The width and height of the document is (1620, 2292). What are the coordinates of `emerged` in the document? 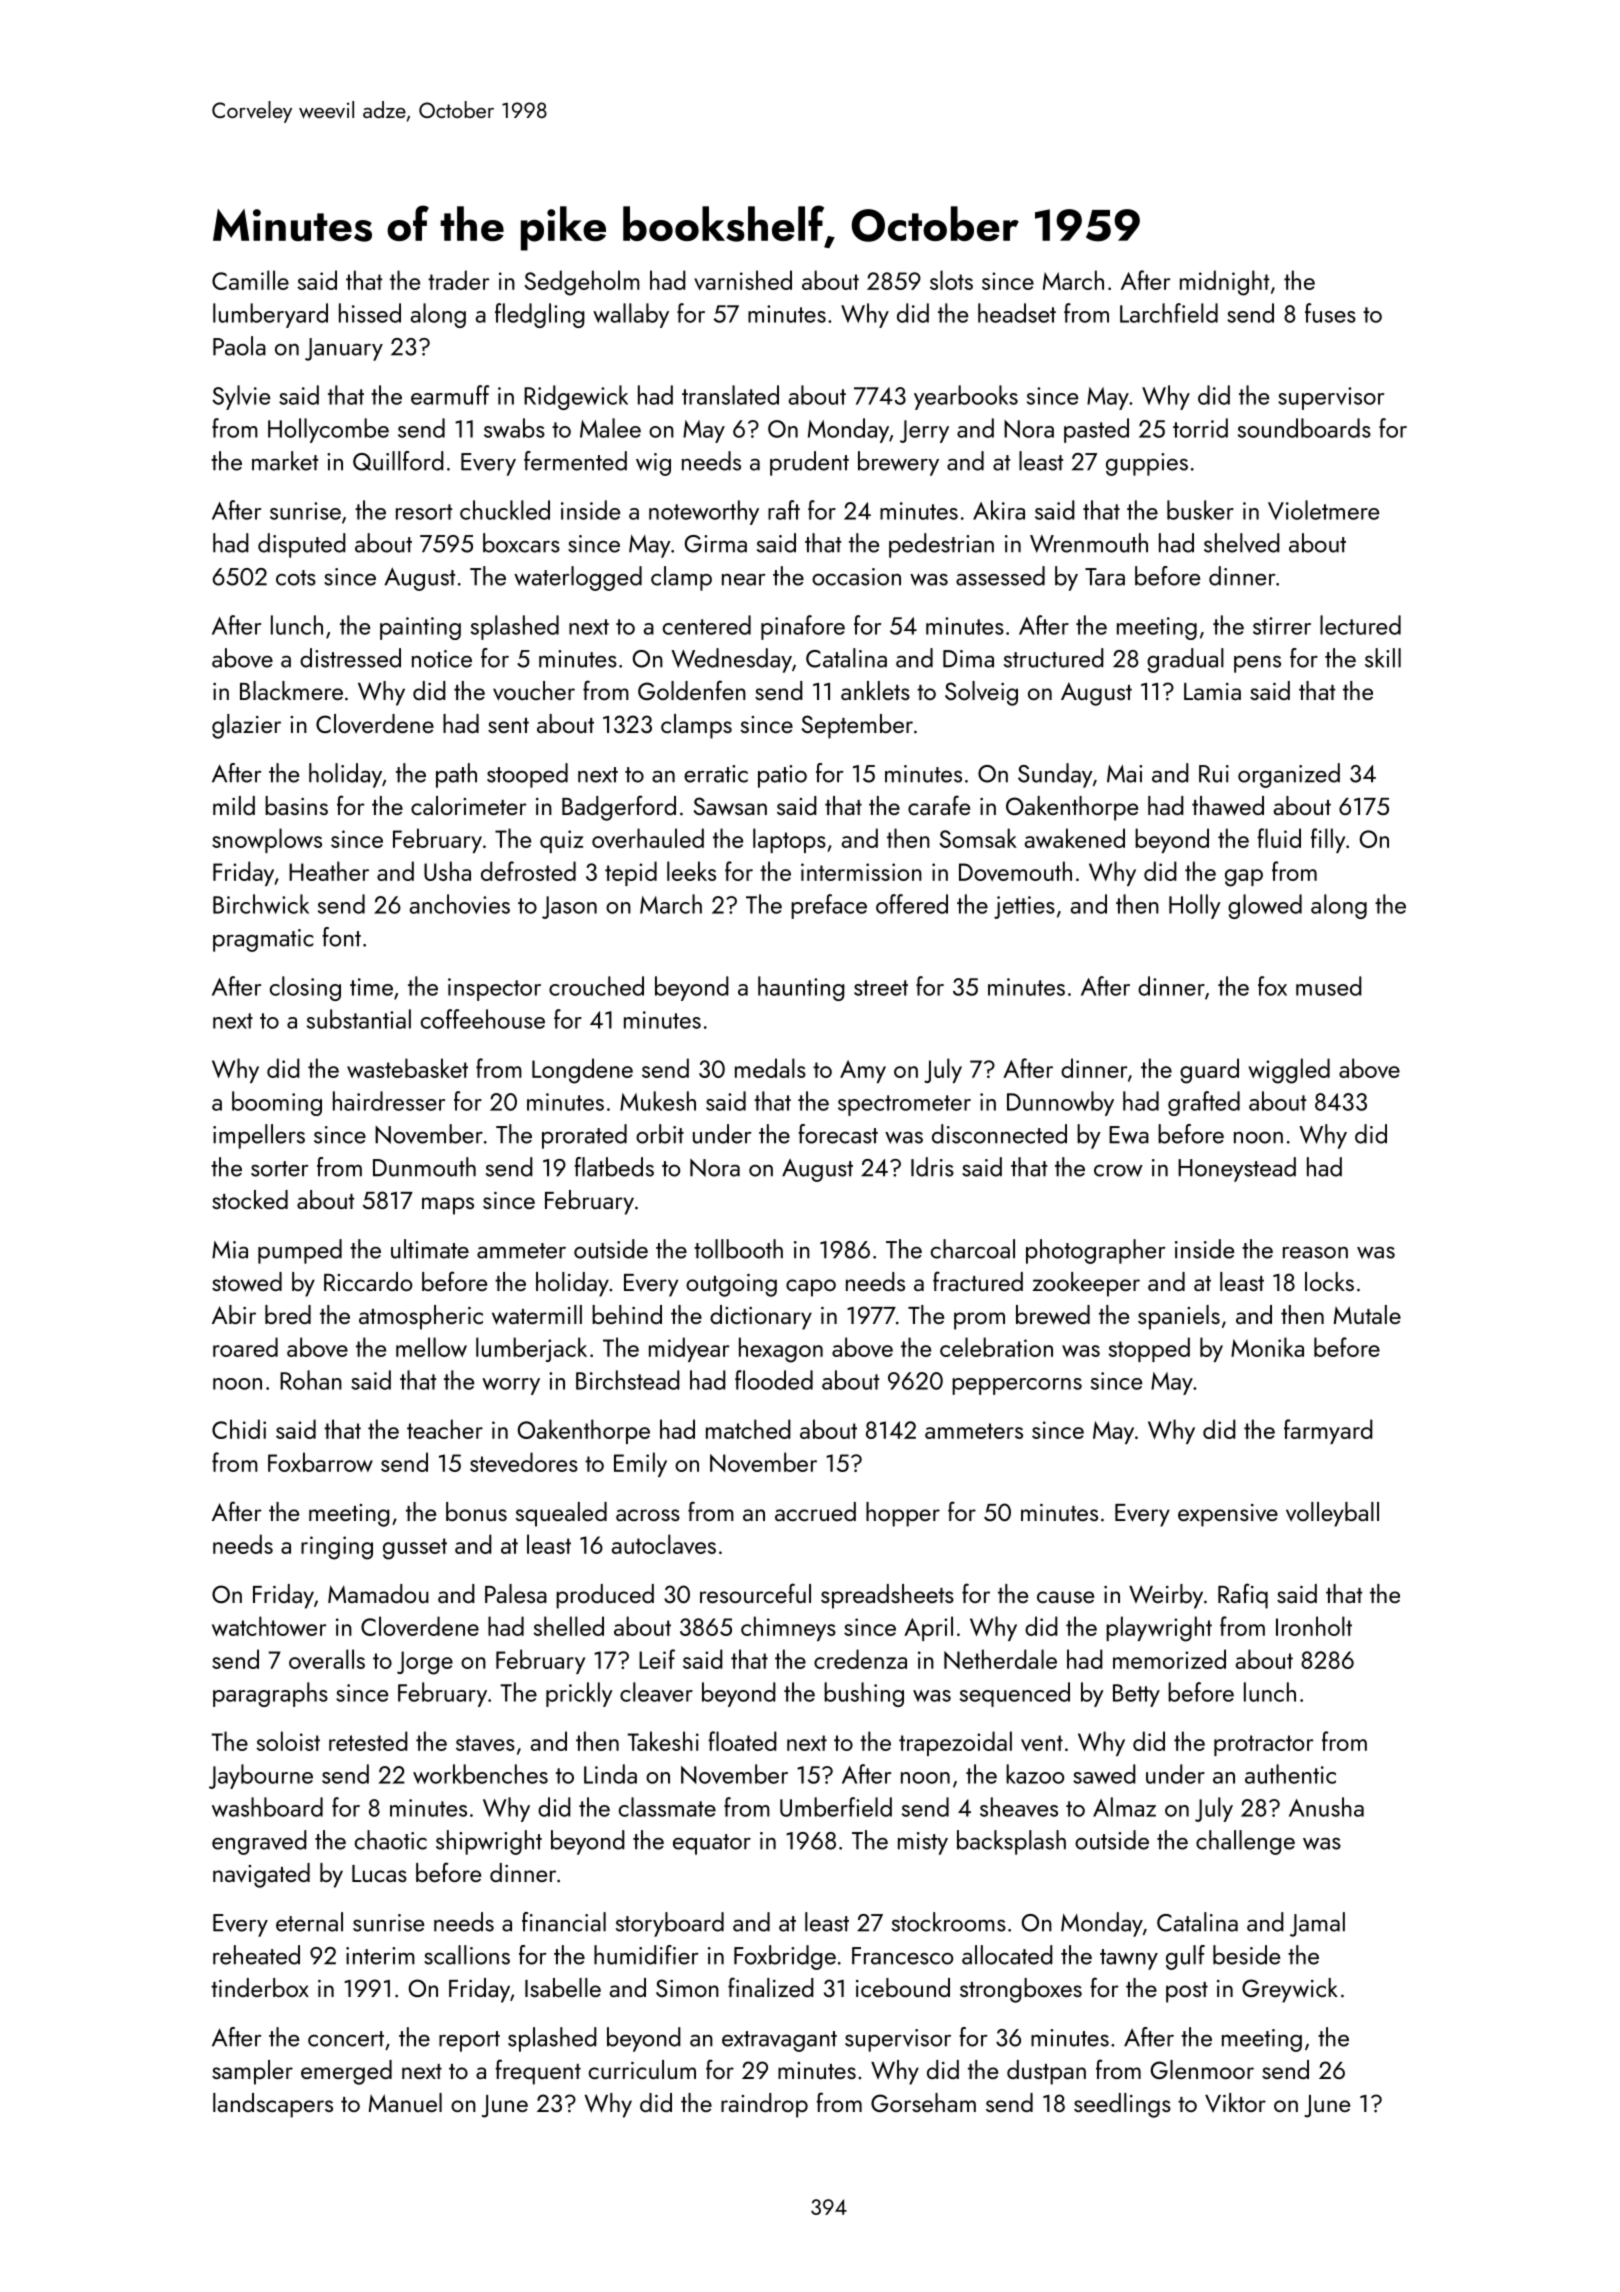 It's located at (346, 2072).
